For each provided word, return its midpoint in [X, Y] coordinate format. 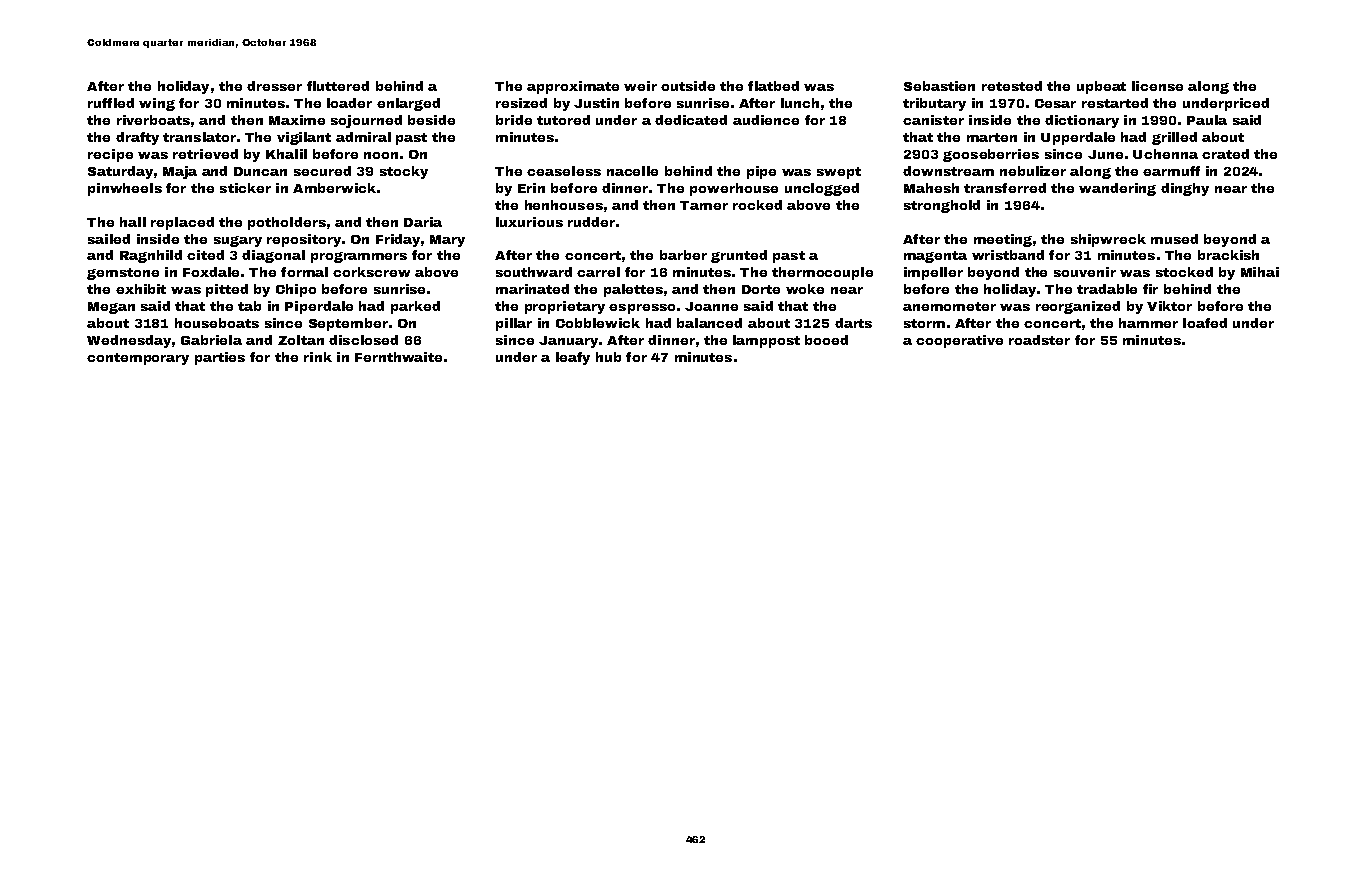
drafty [137, 138]
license [1157, 86]
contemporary [138, 359]
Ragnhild [151, 256]
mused [1174, 239]
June [1105, 154]
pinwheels [125, 189]
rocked [757, 205]
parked [415, 307]
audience [766, 120]
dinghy [1185, 189]
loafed [1205, 323]
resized [521, 103]
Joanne [711, 306]
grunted [739, 256]
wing [157, 104]
